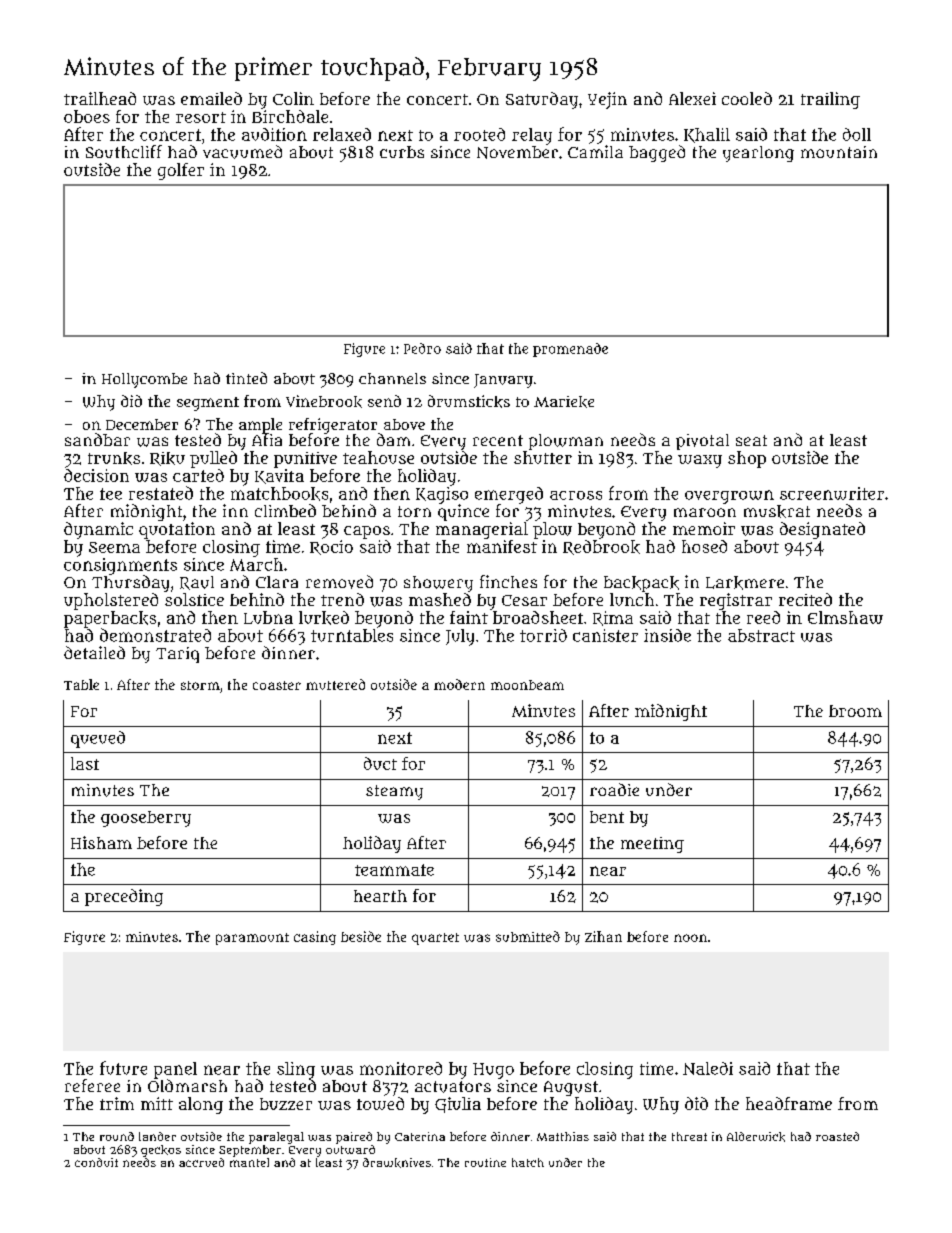 The height and width of the screenshot is (1233, 952). What do you see at coordinates (756, 1137) in the screenshot?
I see `Alderwick` at bounding box center [756, 1137].
